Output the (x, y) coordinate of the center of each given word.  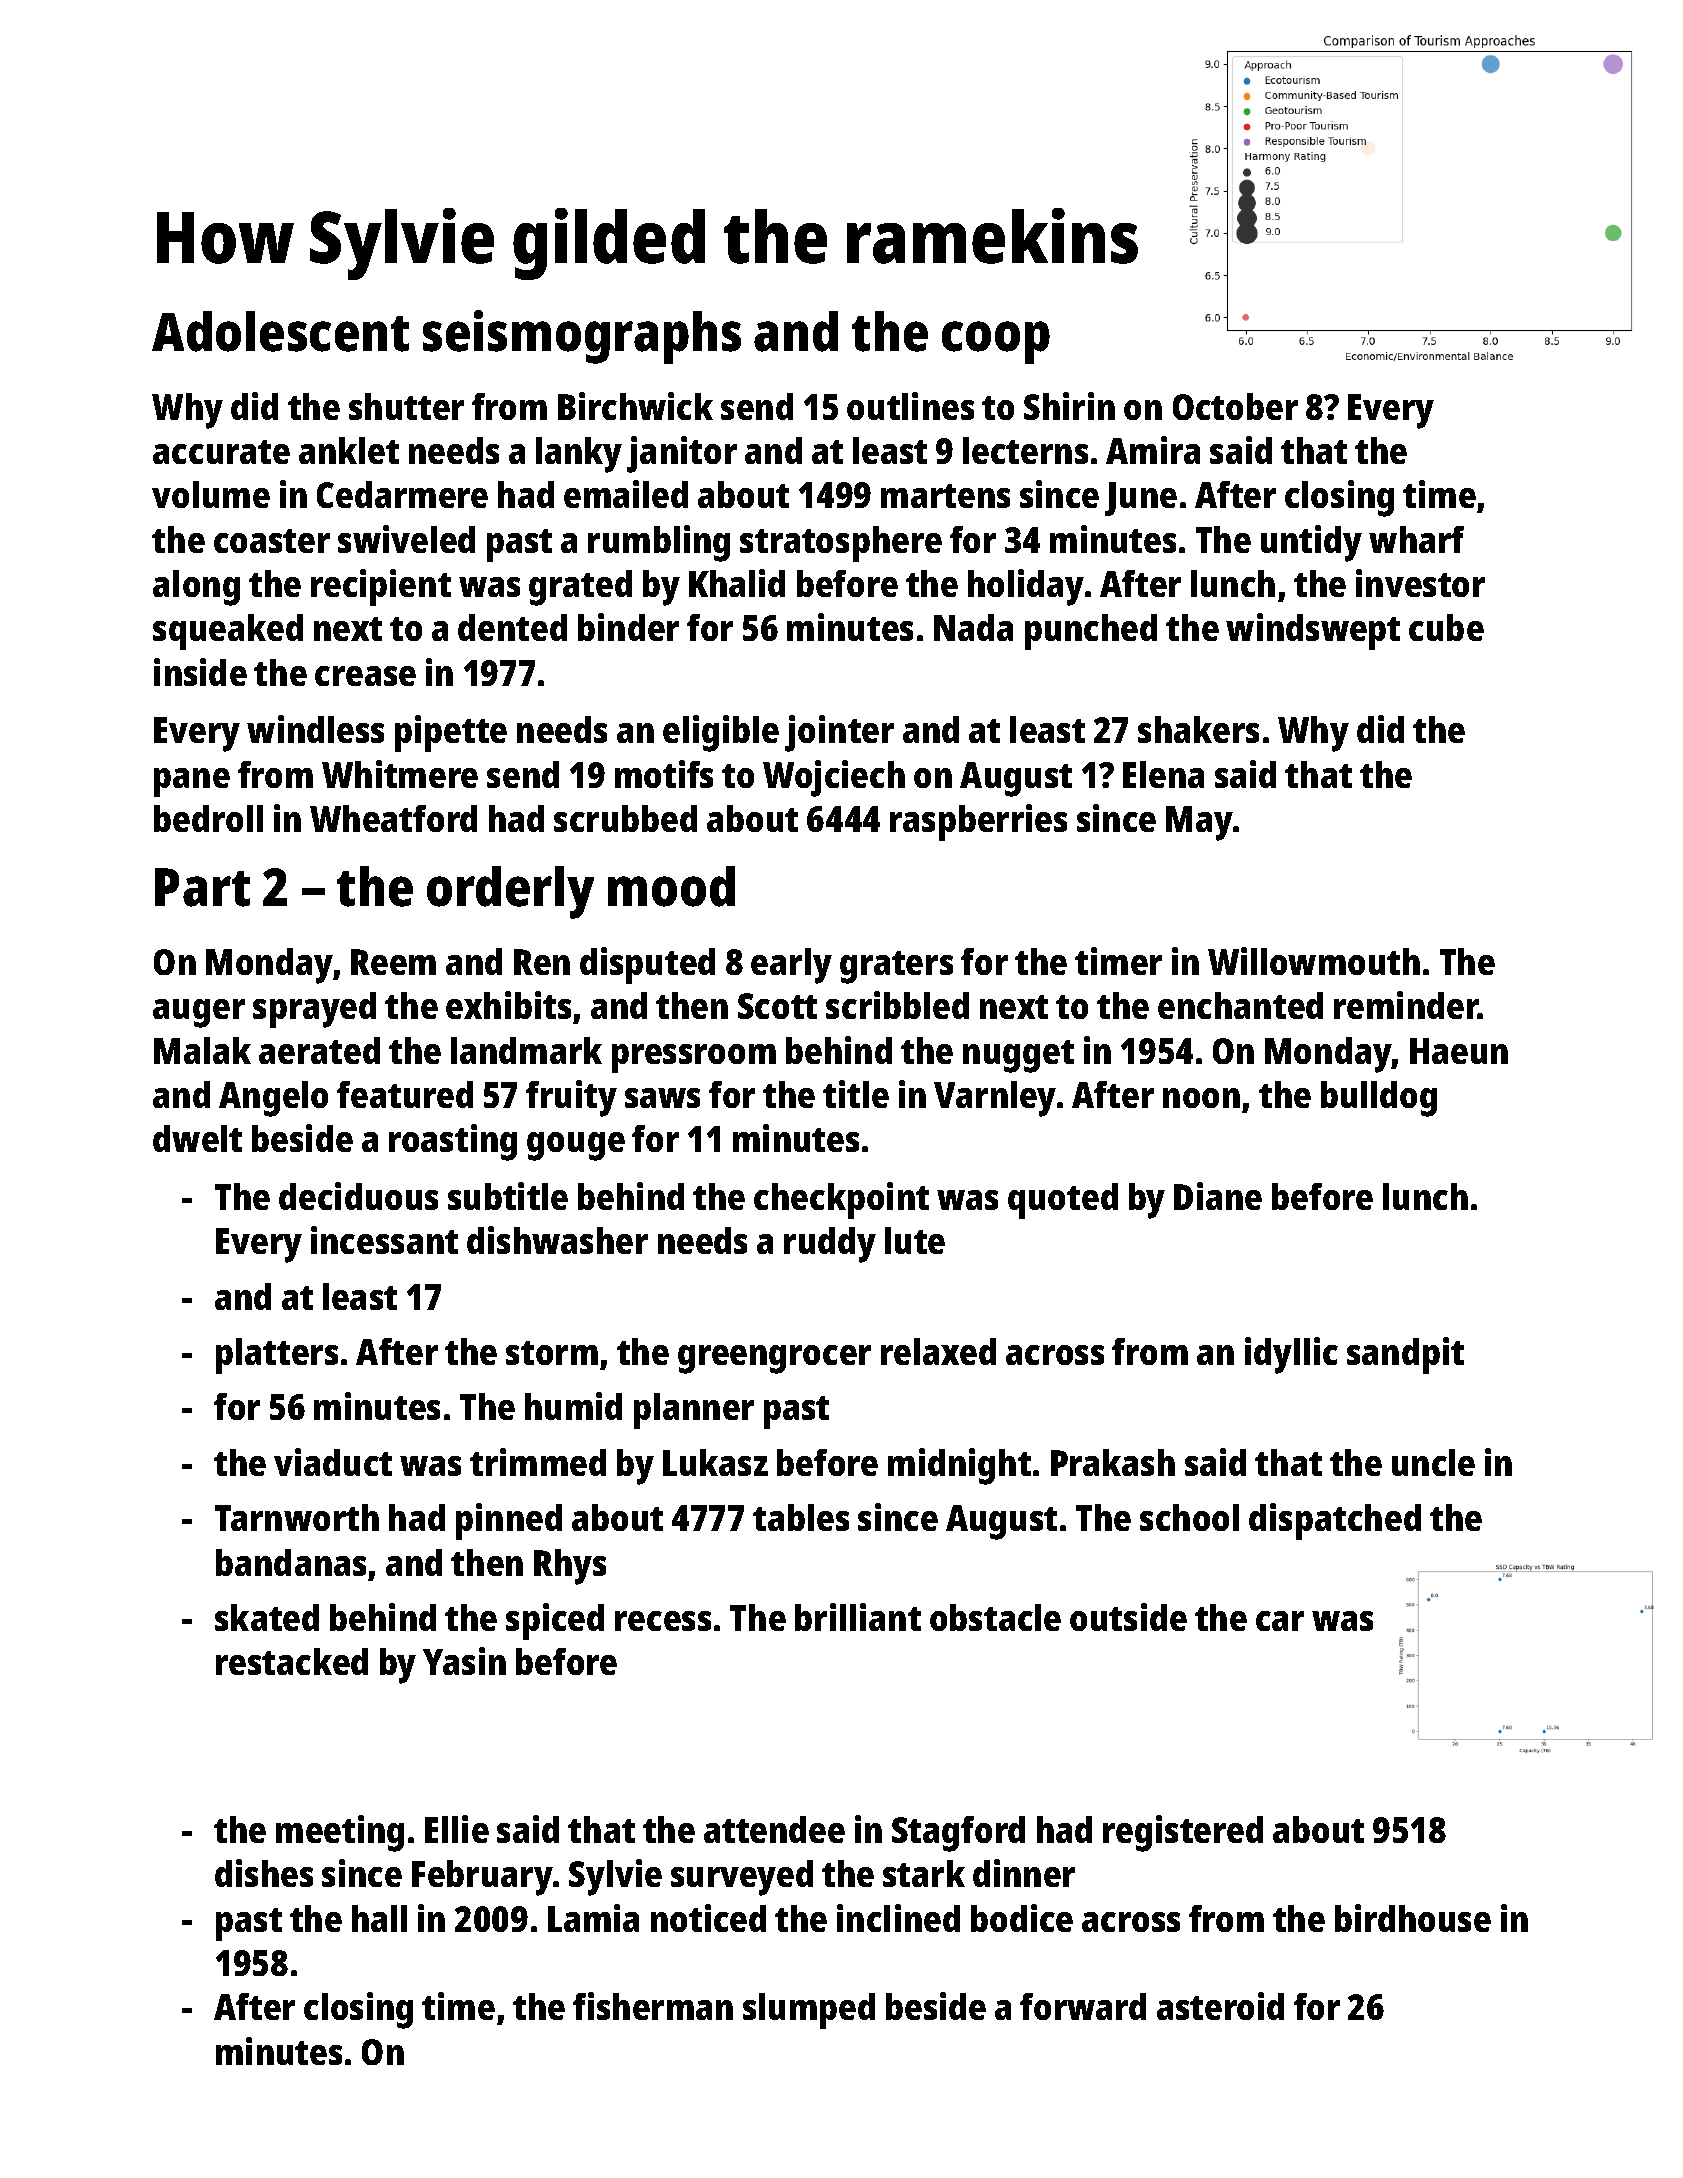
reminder (1406, 1005)
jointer (839, 733)
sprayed (314, 1010)
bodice (1022, 1918)
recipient (381, 587)
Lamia (593, 1918)
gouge (576, 1146)
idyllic (1291, 1355)
